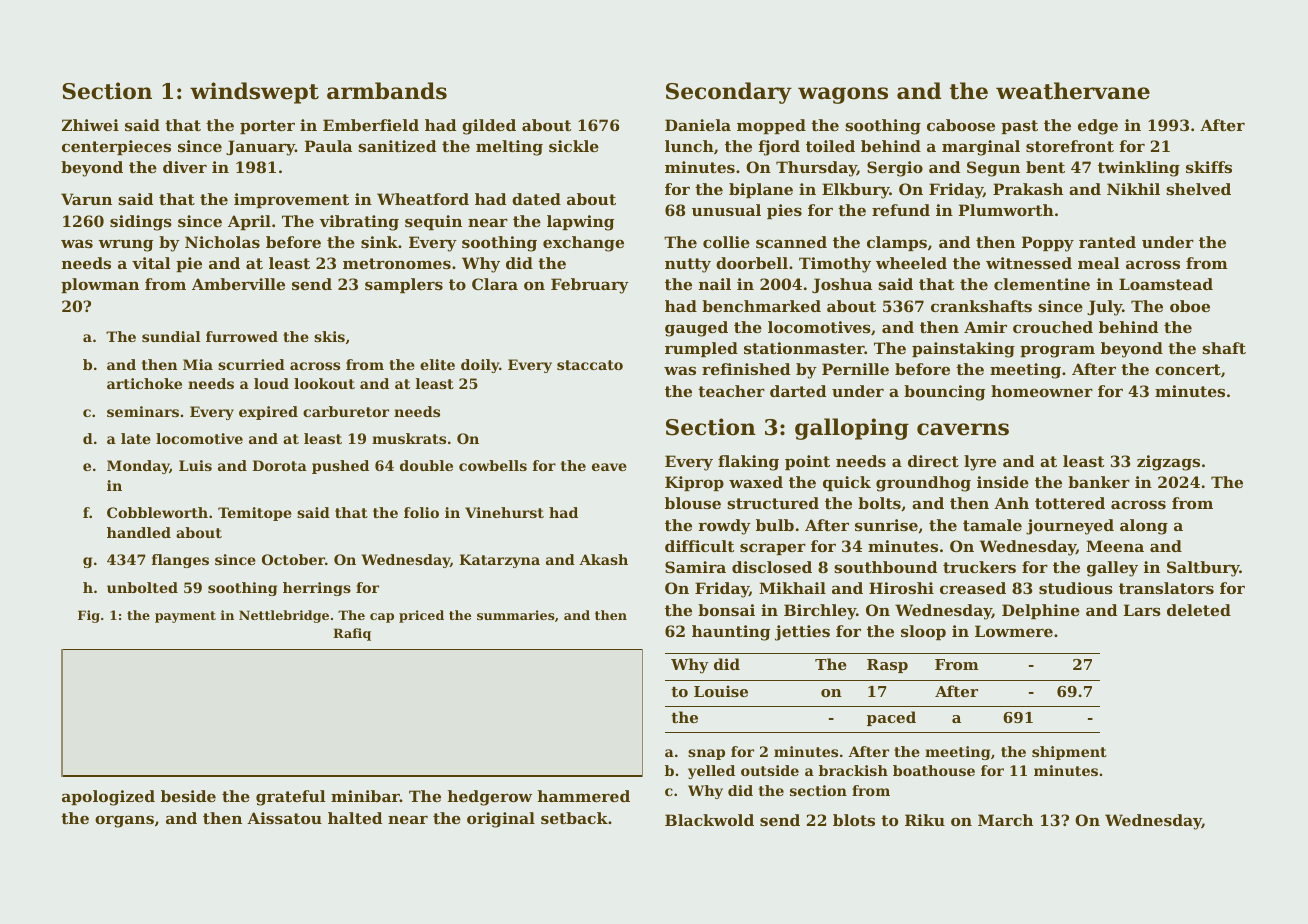 Image resolution: width=1308 pixels, height=924 pixels. Describe the element at coordinates (254, 93) in the screenshot. I see `windswept` at that location.
